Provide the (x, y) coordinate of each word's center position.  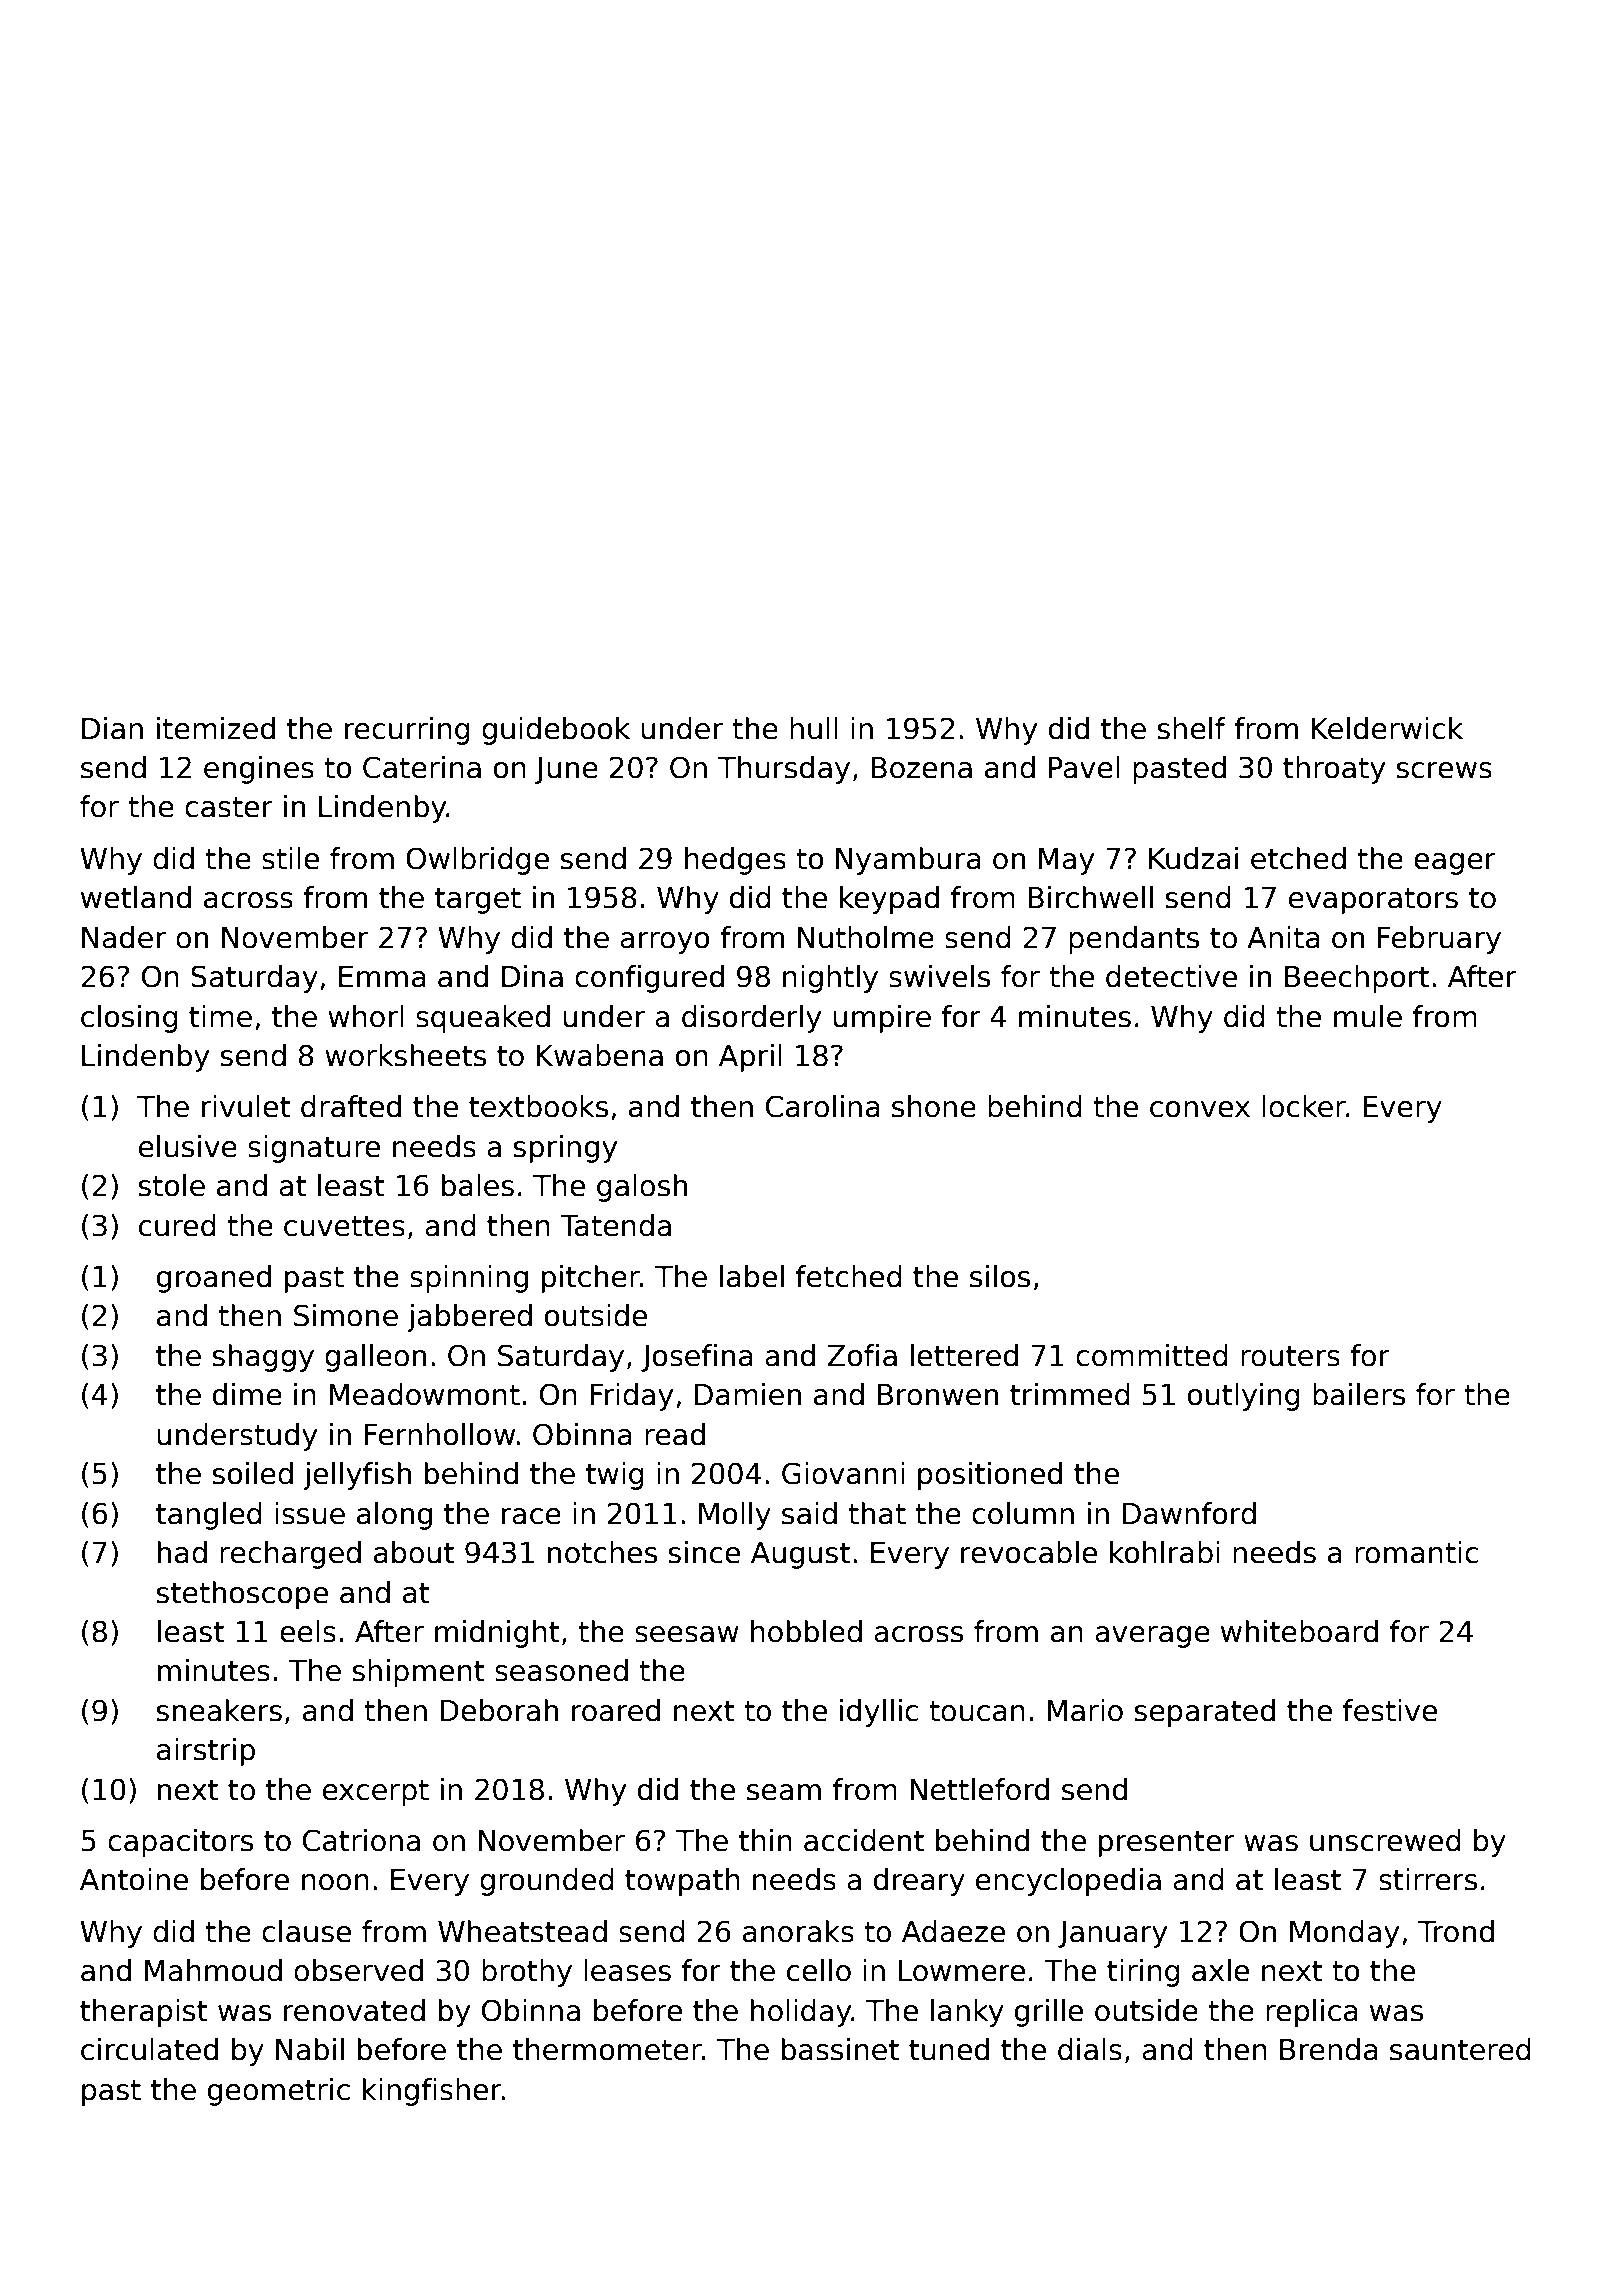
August (800, 1555)
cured (177, 1225)
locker (1304, 1106)
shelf (1192, 728)
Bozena (921, 768)
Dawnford (1189, 1513)
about (414, 1552)
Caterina (422, 767)
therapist (144, 2013)
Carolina (823, 1106)
